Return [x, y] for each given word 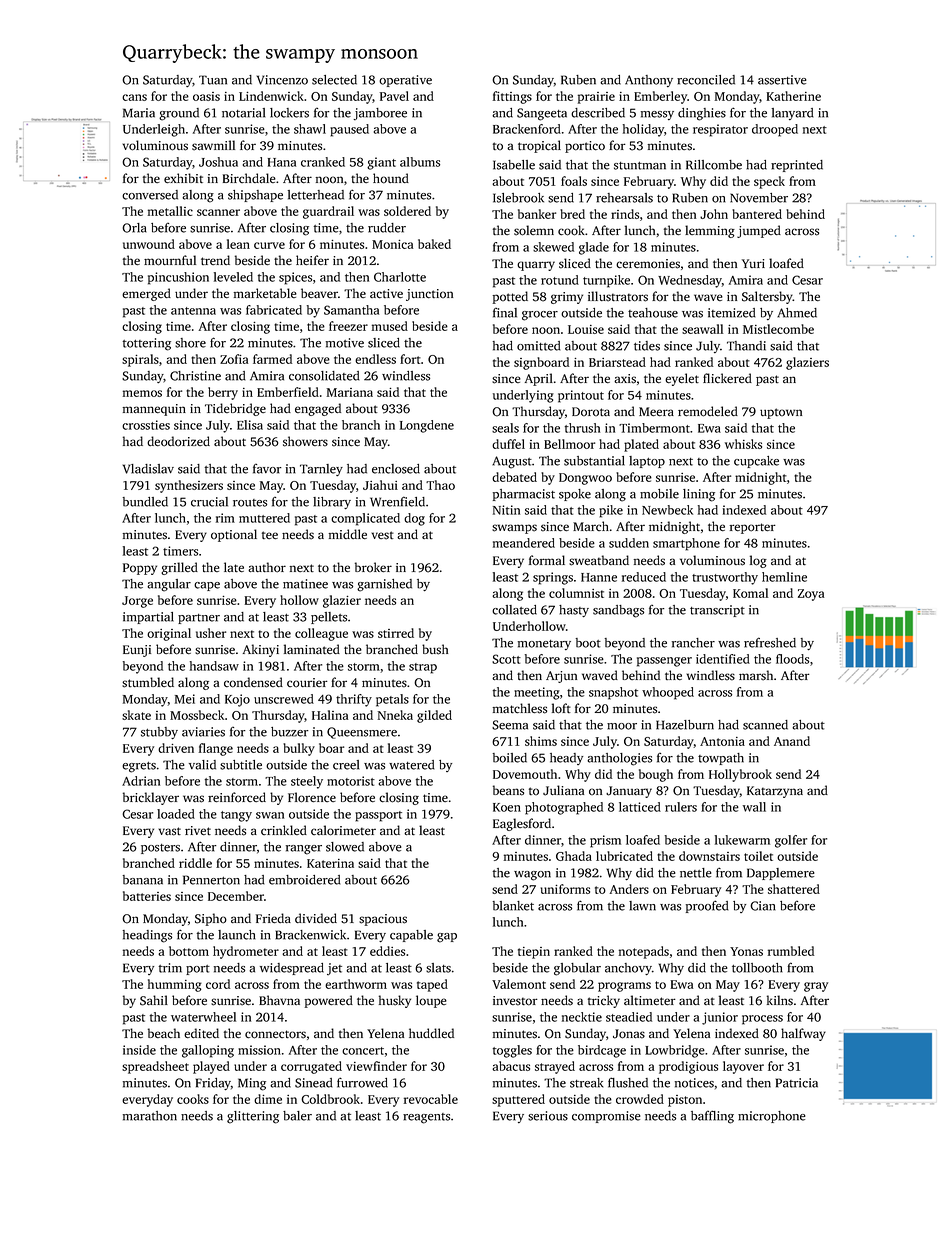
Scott [506, 659]
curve [269, 245]
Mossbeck [197, 715]
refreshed [770, 642]
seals [505, 428]
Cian [763, 906]
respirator [720, 130]
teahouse [653, 313]
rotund [560, 280]
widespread [292, 969]
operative [405, 81]
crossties [146, 425]
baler [297, 1116]
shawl [310, 129]
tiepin [534, 953]
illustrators [618, 296]
